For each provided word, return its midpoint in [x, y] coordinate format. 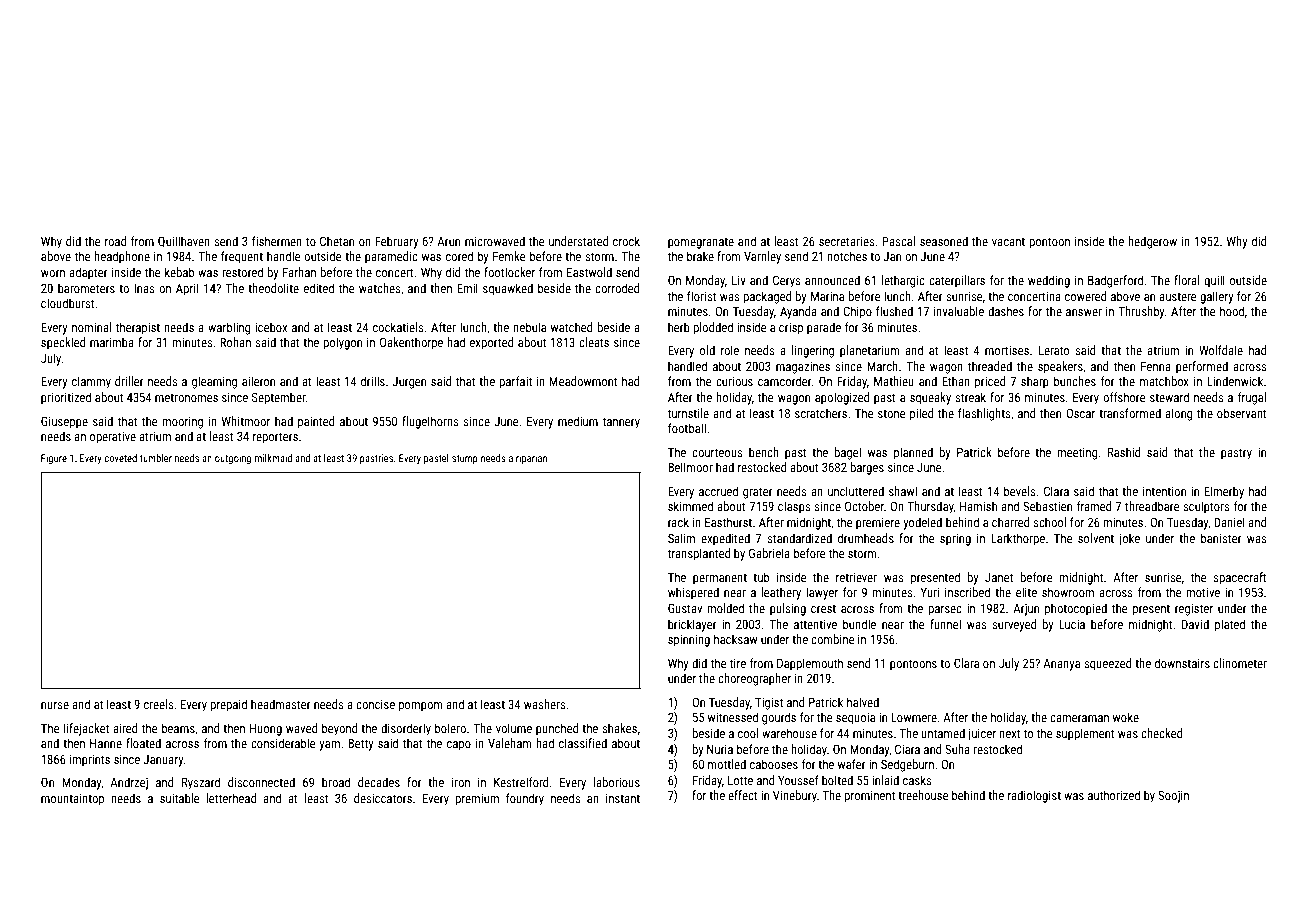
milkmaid [273, 458]
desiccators [383, 798]
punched [557, 729]
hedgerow [1152, 242]
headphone [122, 257]
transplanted [699, 554]
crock [626, 241]
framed [1094, 506]
